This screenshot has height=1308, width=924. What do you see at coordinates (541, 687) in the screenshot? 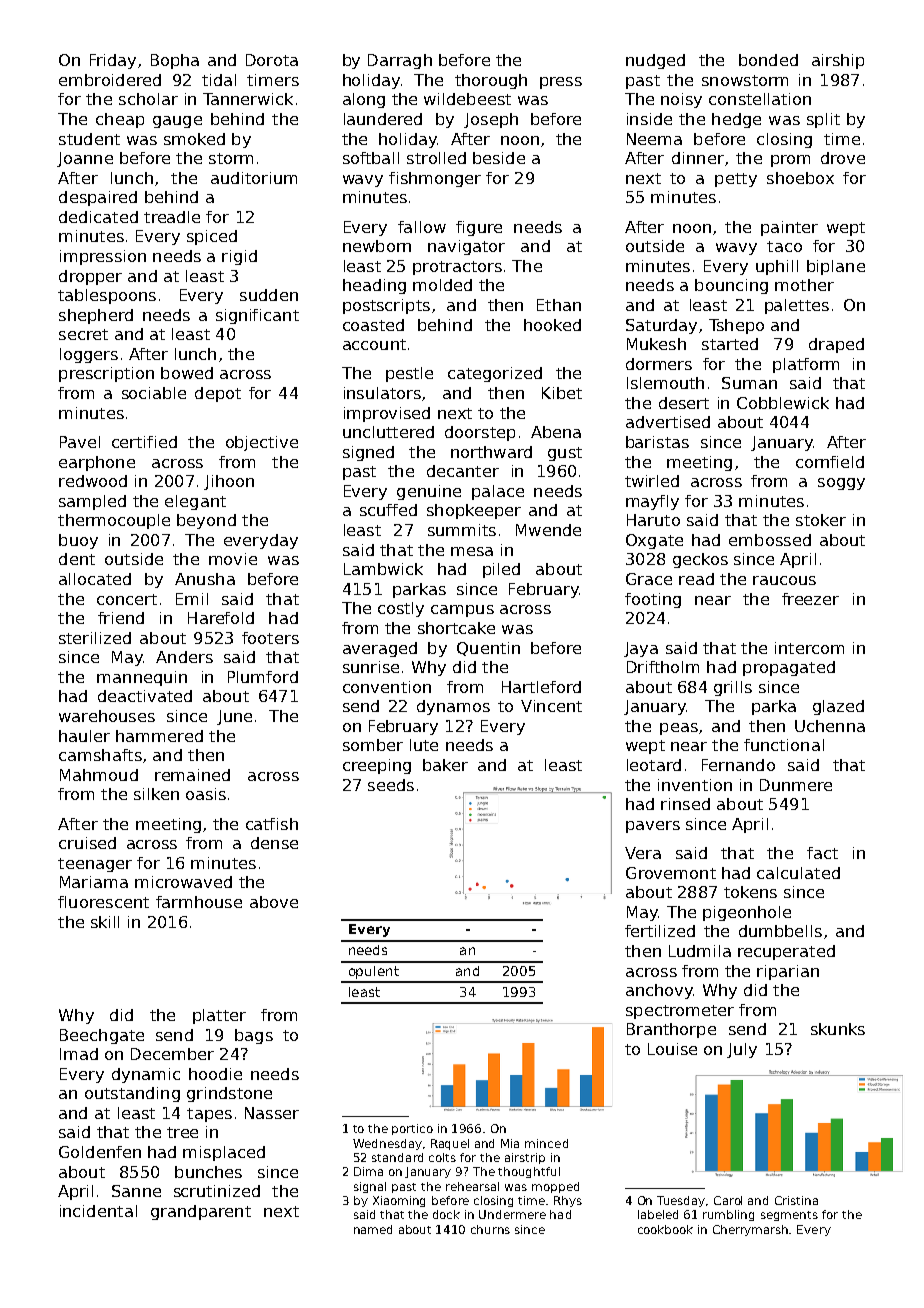
I see `Hartleford` at bounding box center [541, 687].
